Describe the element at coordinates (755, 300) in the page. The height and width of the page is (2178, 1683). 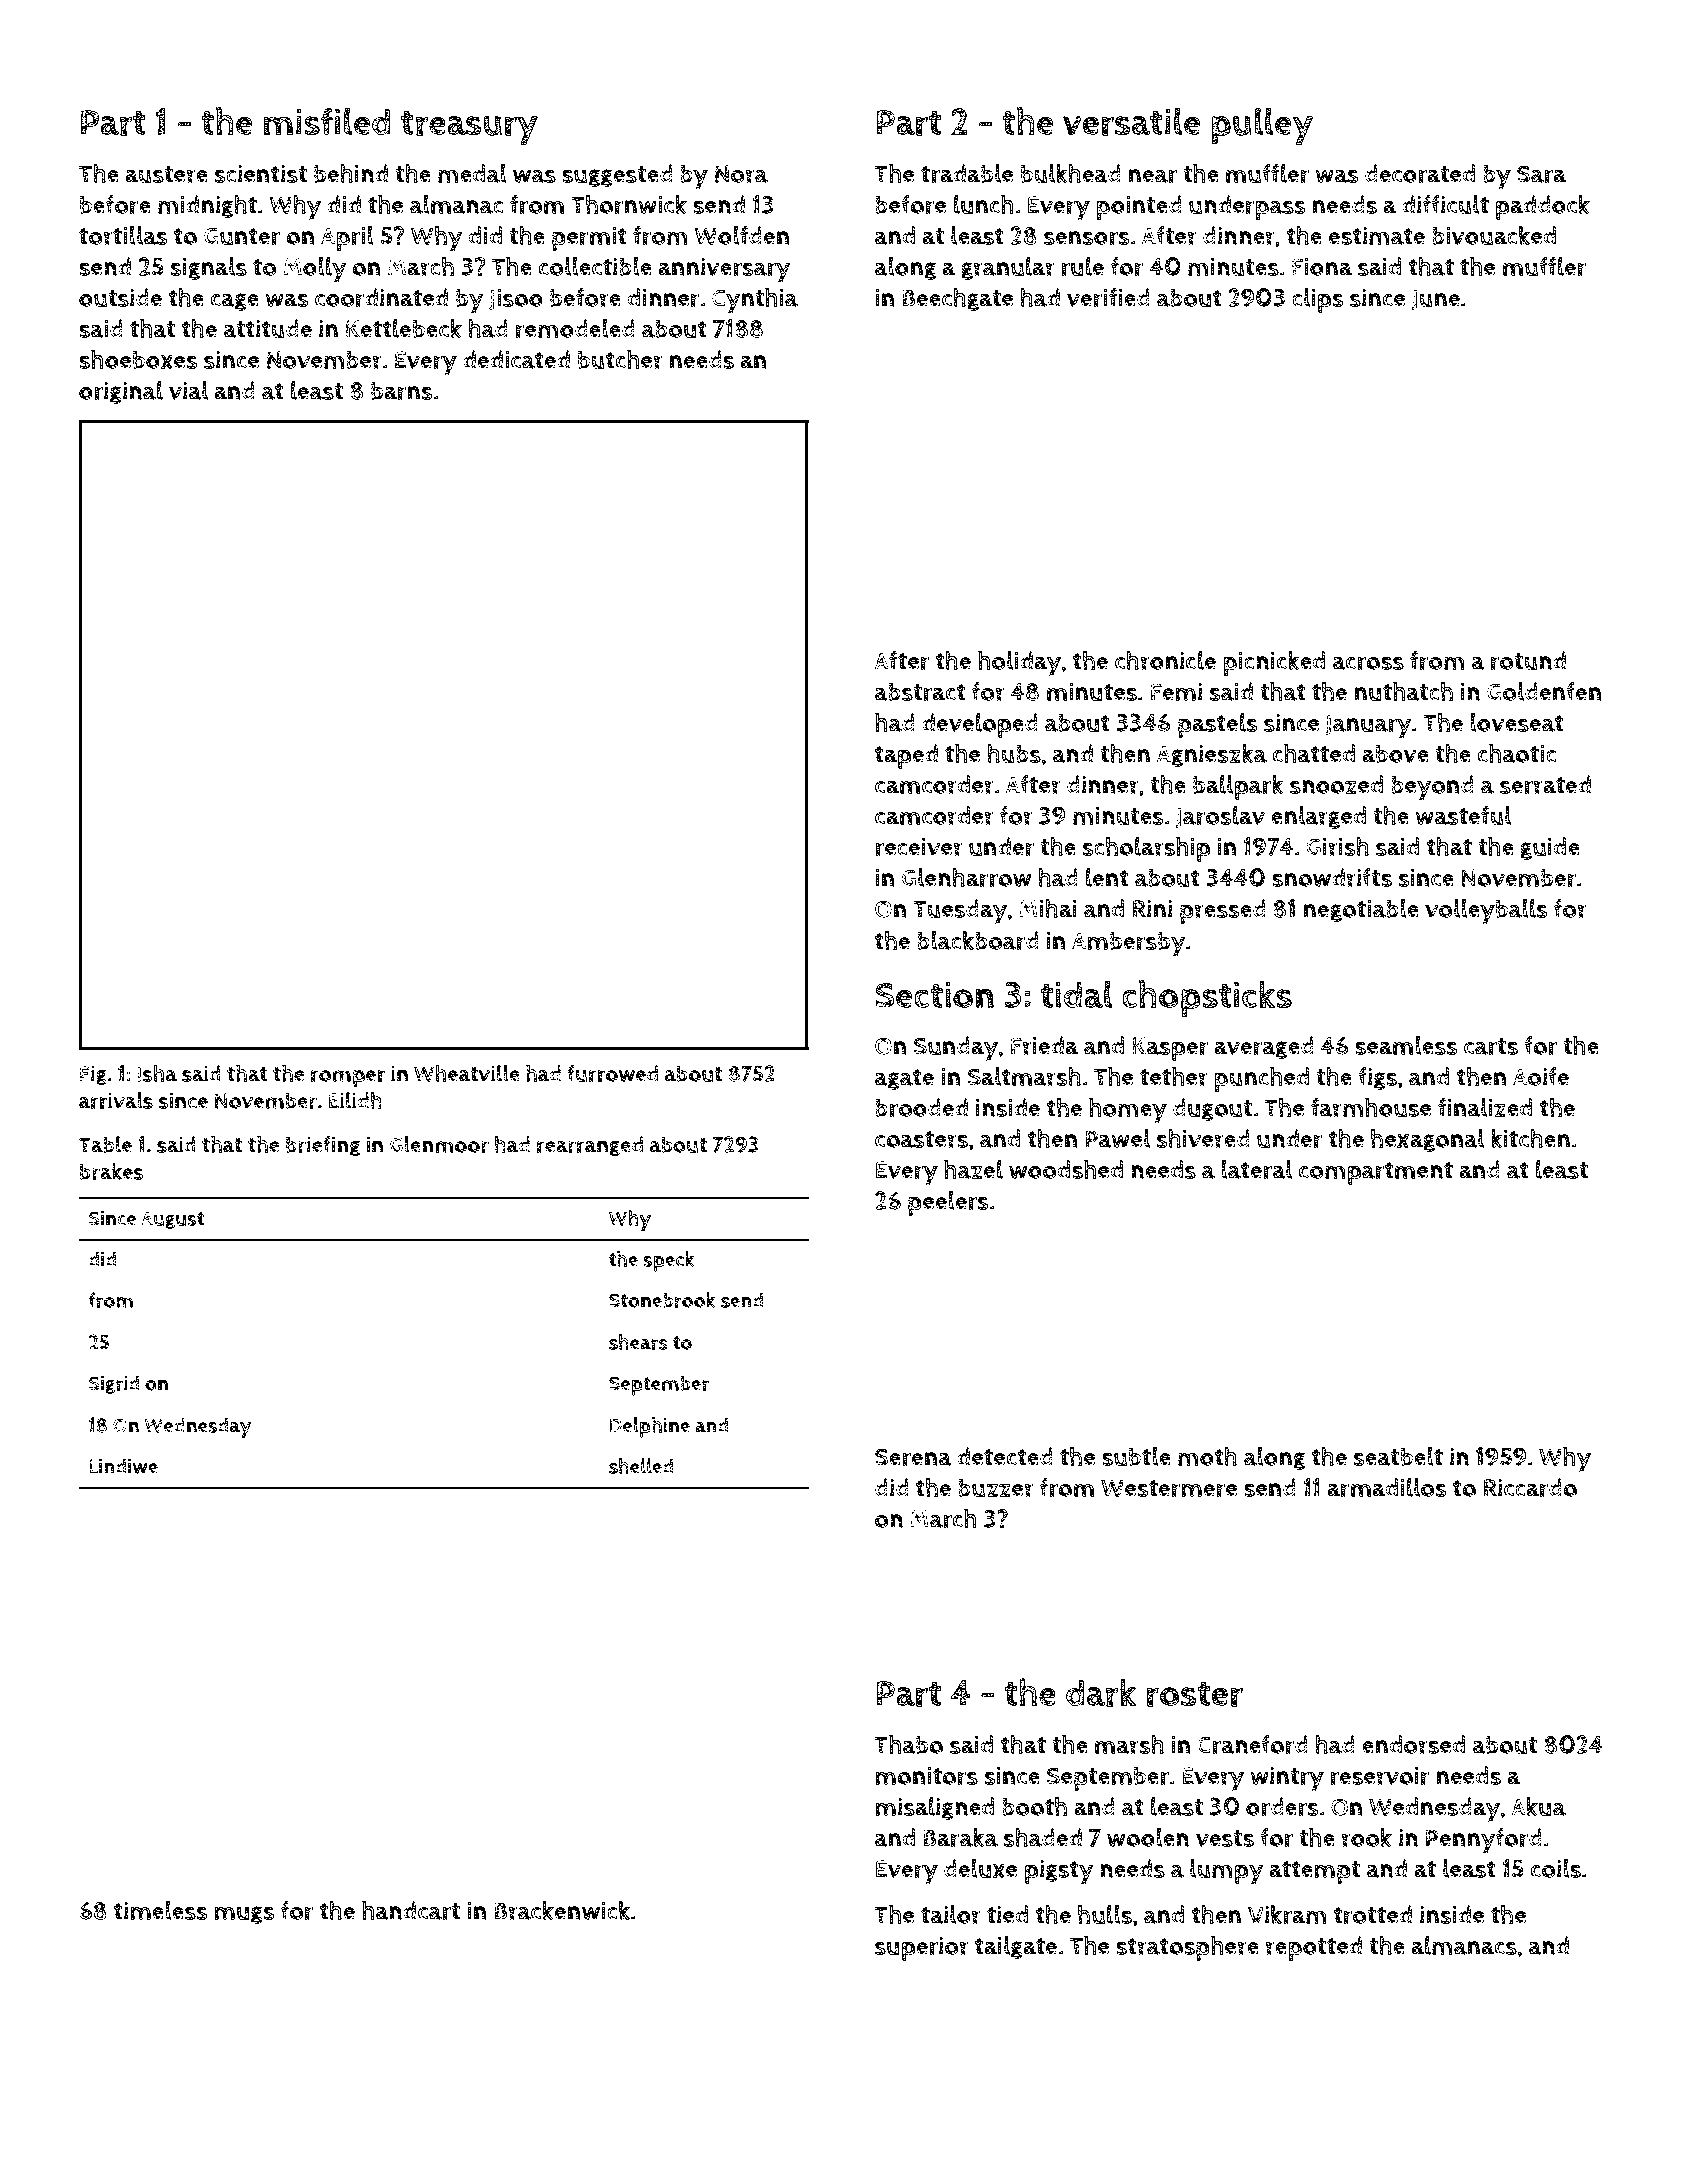
I see `Cynthia` at that location.
